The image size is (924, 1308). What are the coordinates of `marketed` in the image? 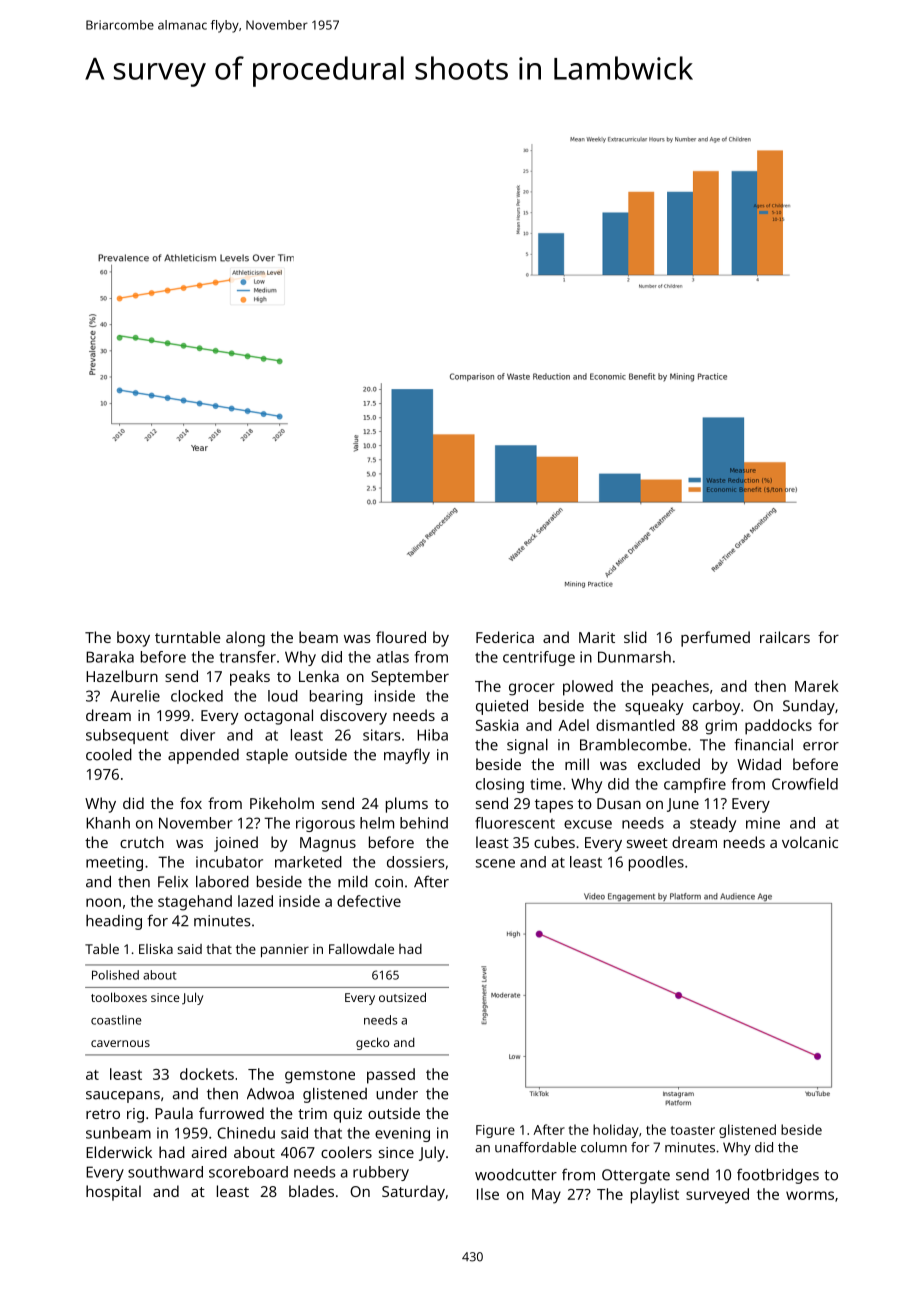 It's located at (308, 862).
